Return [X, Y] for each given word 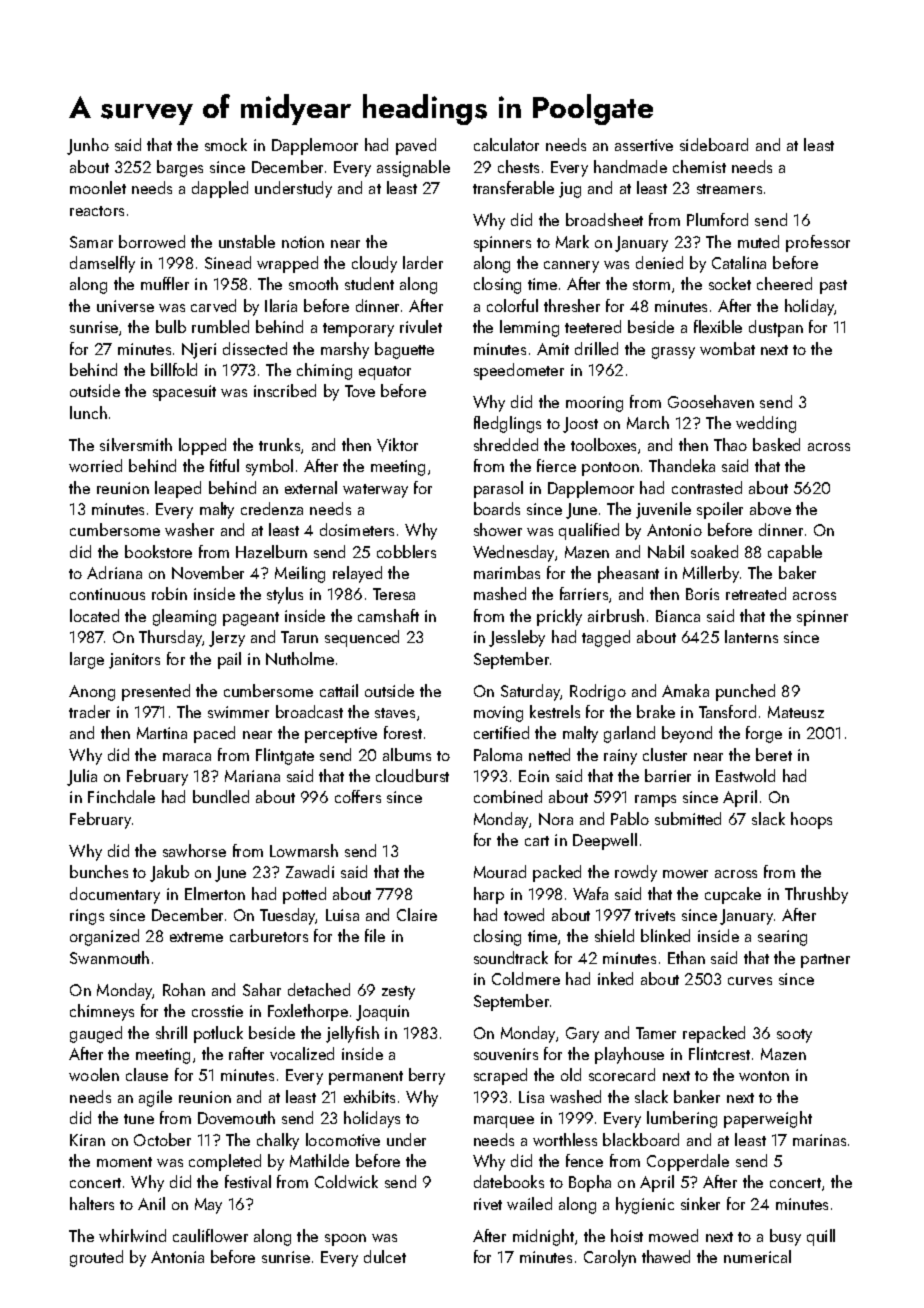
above [770, 508]
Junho [88, 146]
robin [169, 593]
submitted [688, 818]
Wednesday [513, 553]
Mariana [252, 776]
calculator [506, 144]
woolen [94, 1074]
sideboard [714, 144]
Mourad [500, 871]
